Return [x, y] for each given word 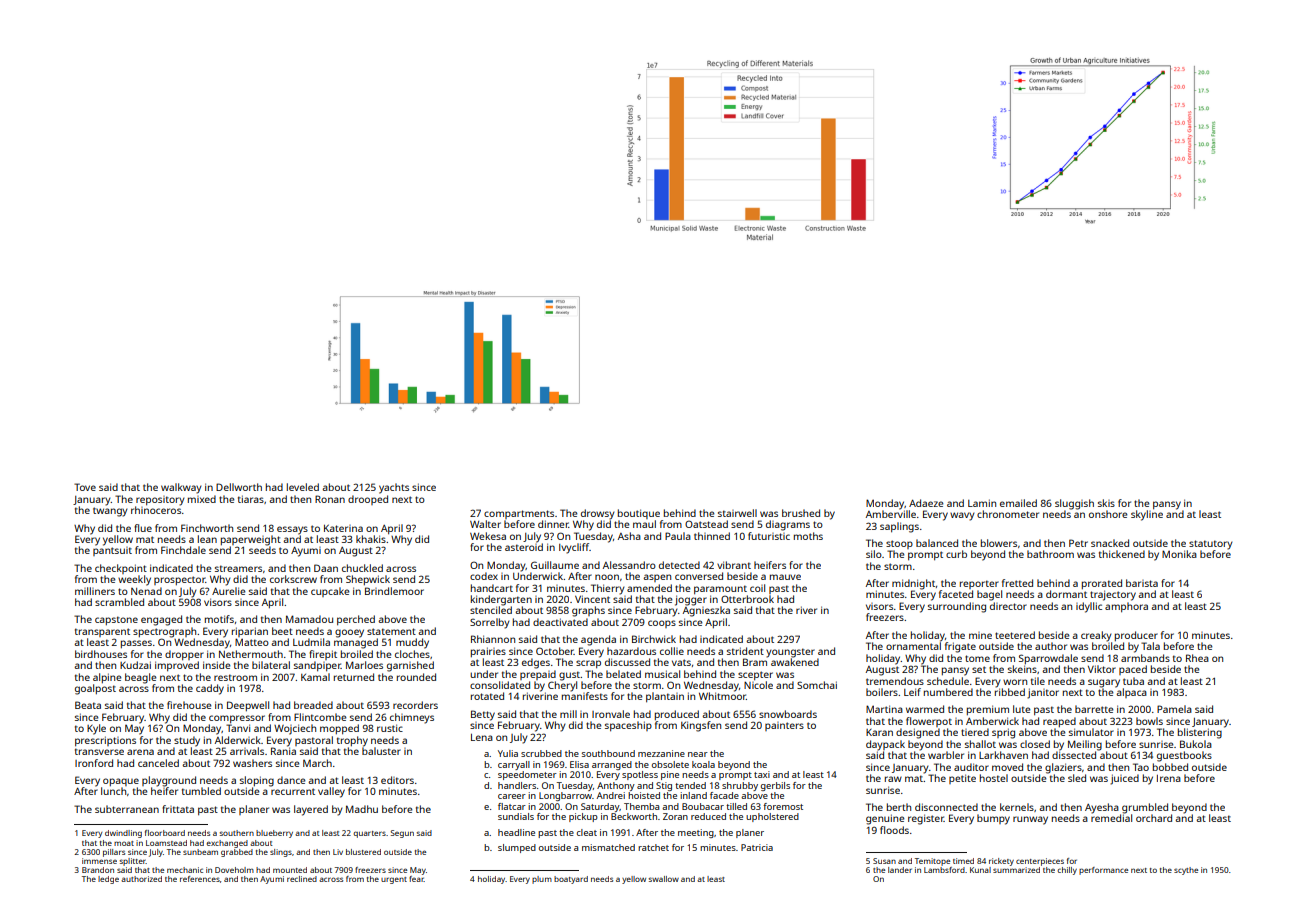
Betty [483, 715]
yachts [394, 488]
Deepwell [248, 706]
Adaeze [926, 503]
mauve [785, 577]
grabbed [237, 853]
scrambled [119, 602]
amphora [1126, 607]
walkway [181, 488]
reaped [1059, 722]
